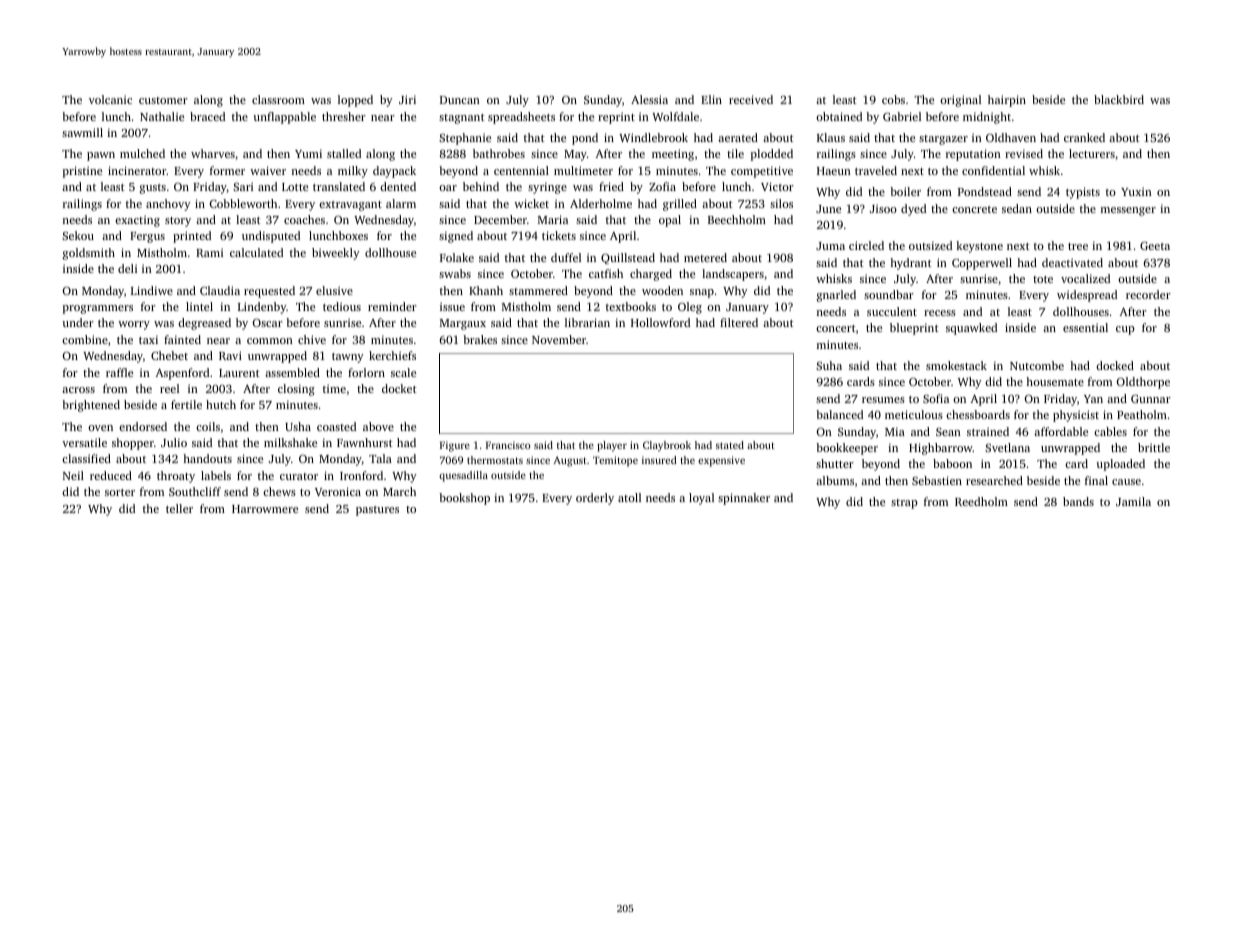 The width and height of the screenshot is (1233, 952). I want to click on biweekly, so click(336, 254).
